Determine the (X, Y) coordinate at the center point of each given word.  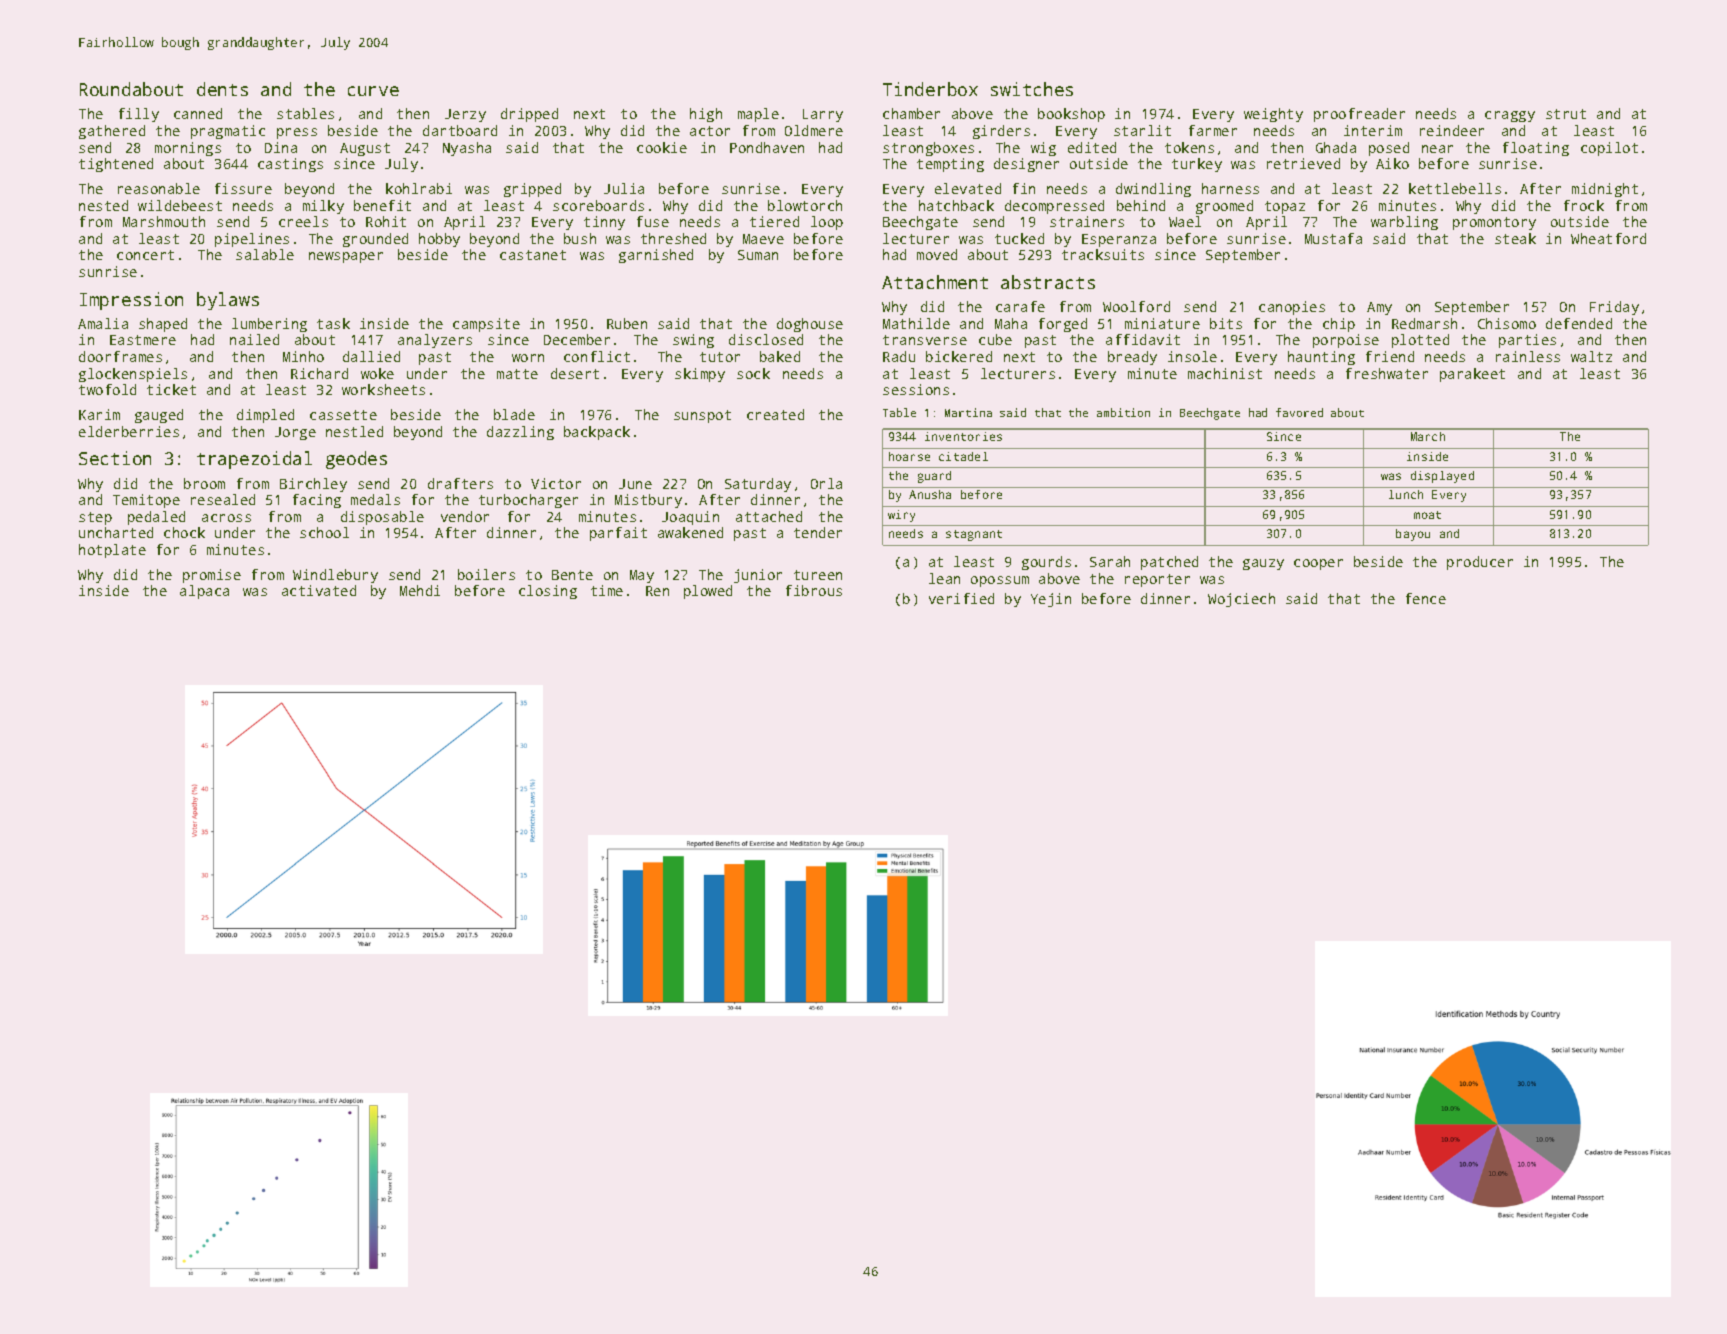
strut (1566, 114)
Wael (1185, 221)
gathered (112, 132)
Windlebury (335, 576)
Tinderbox (930, 89)
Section (115, 458)
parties (1527, 341)
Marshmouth (164, 221)
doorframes (120, 356)
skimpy (700, 375)
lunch (1406, 494)
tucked (1019, 238)
